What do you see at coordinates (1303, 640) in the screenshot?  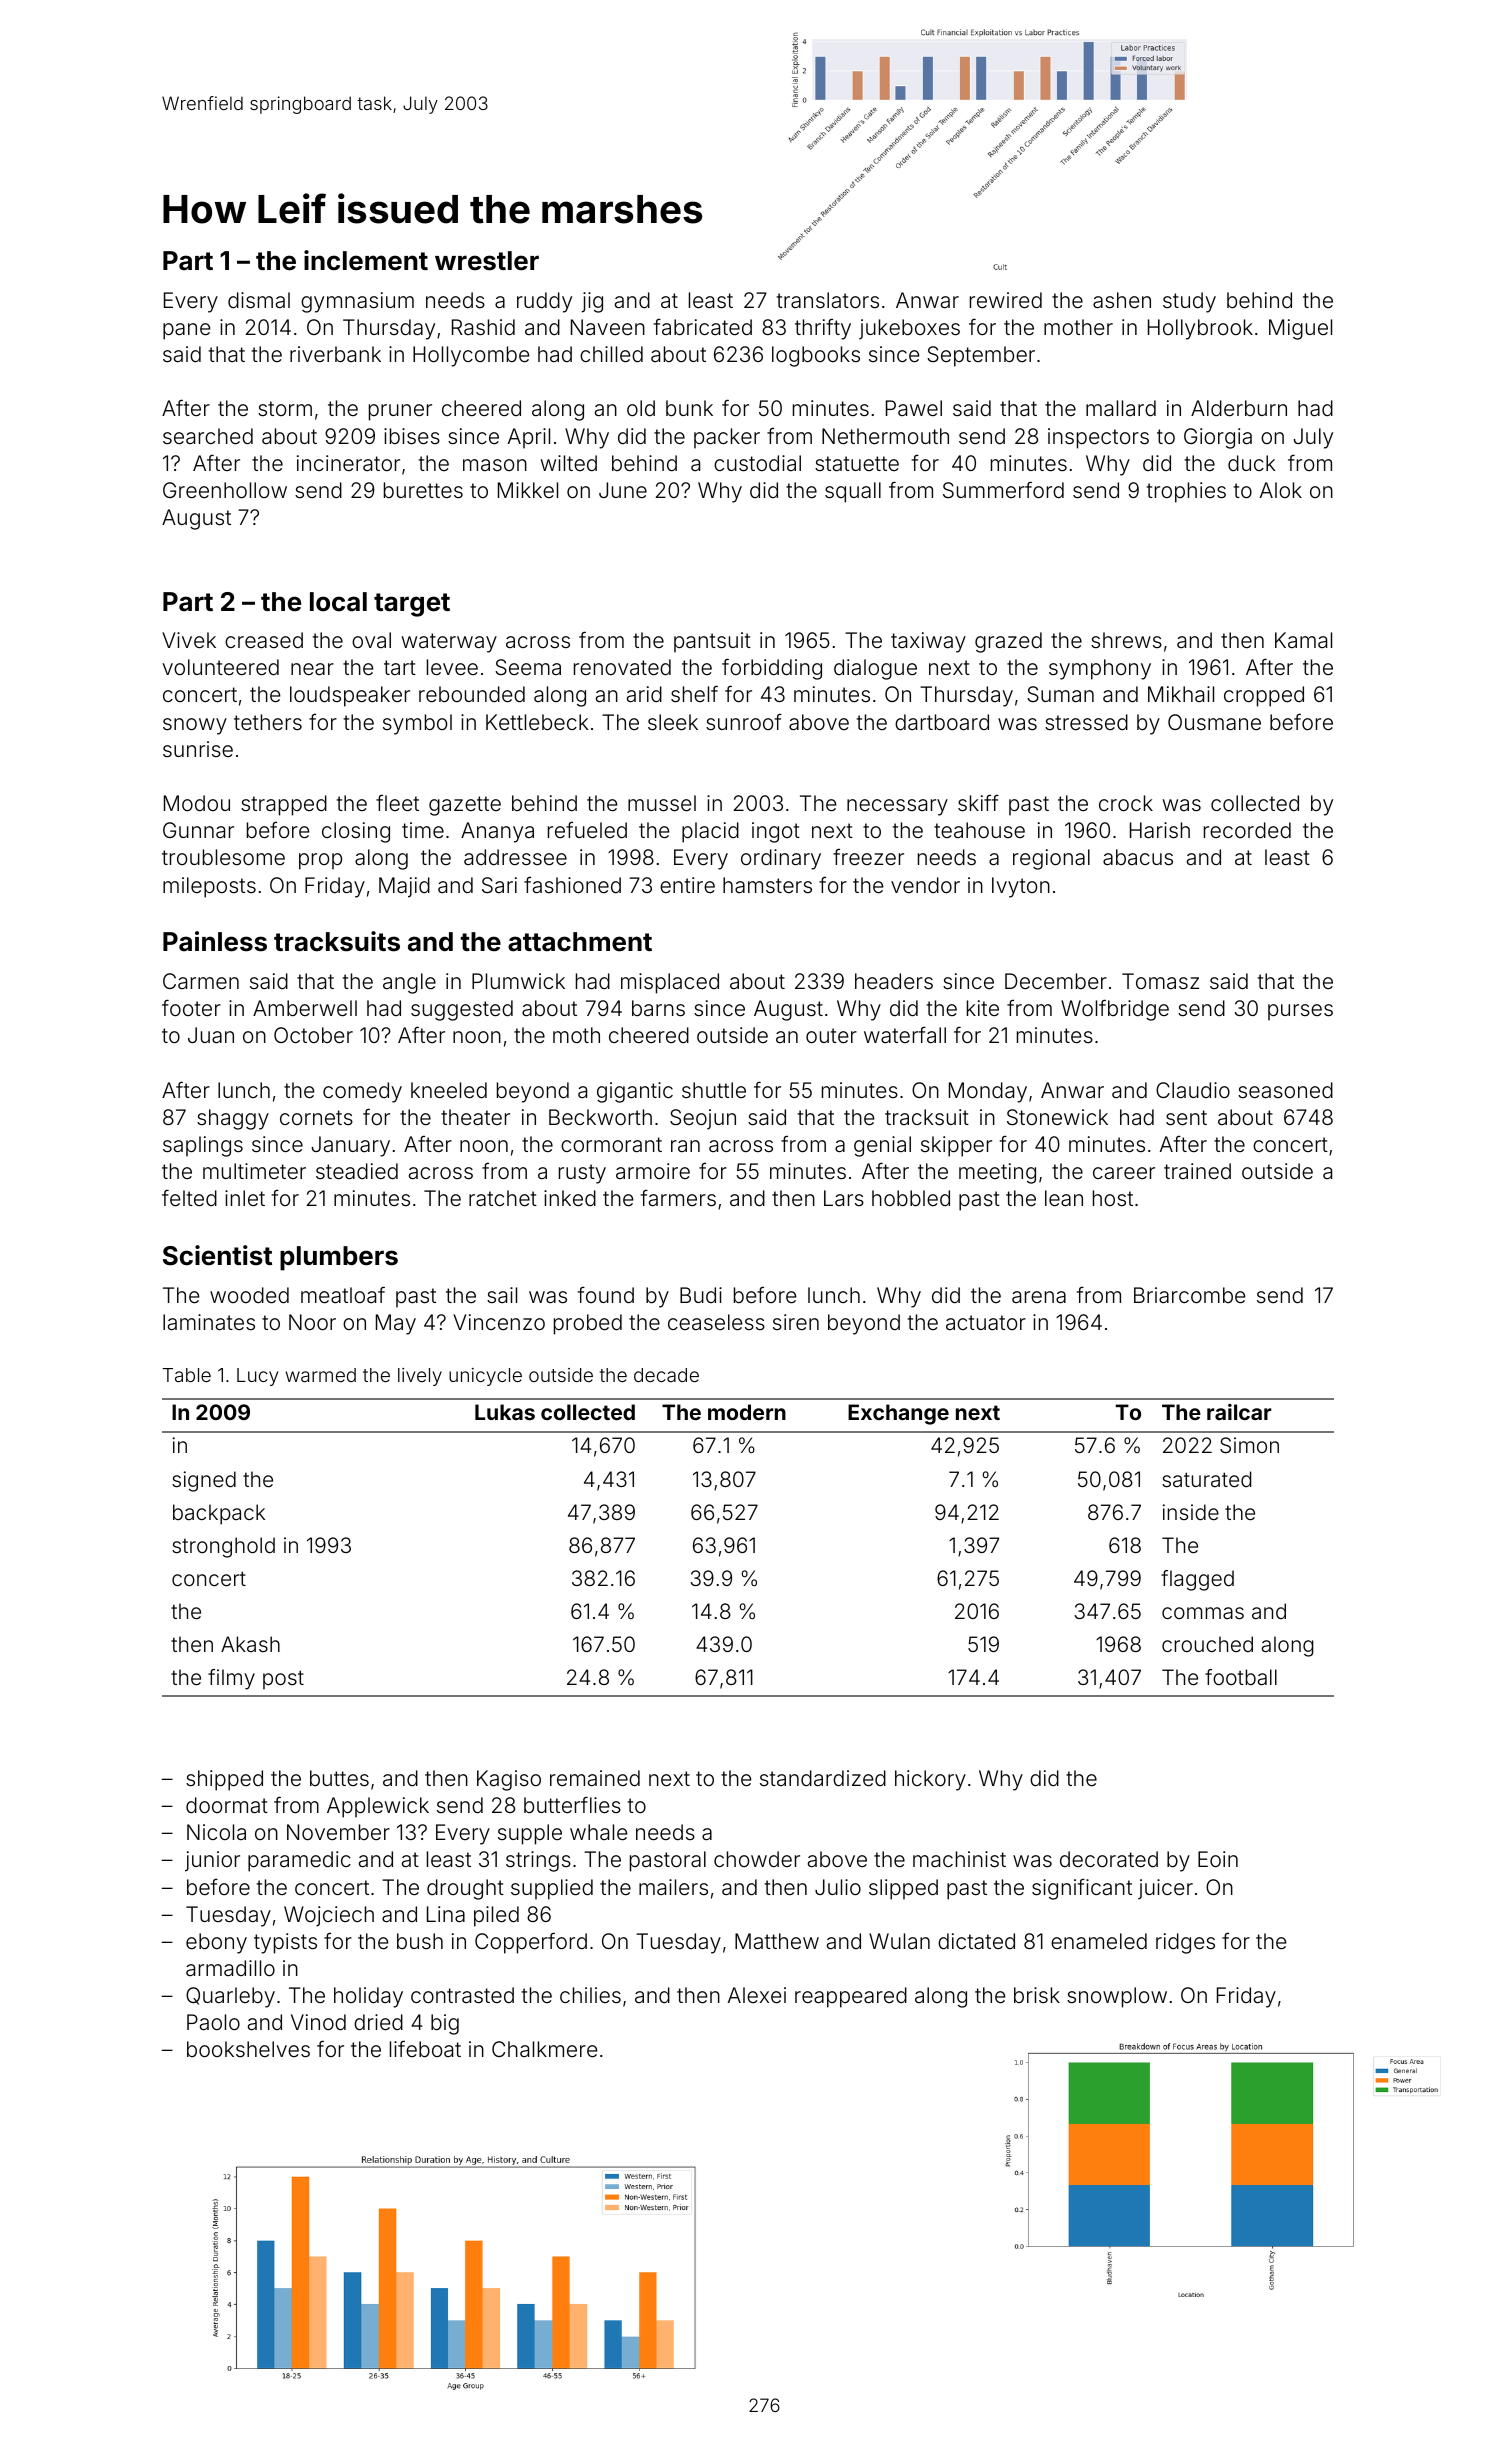 I see `Kamal` at bounding box center [1303, 640].
